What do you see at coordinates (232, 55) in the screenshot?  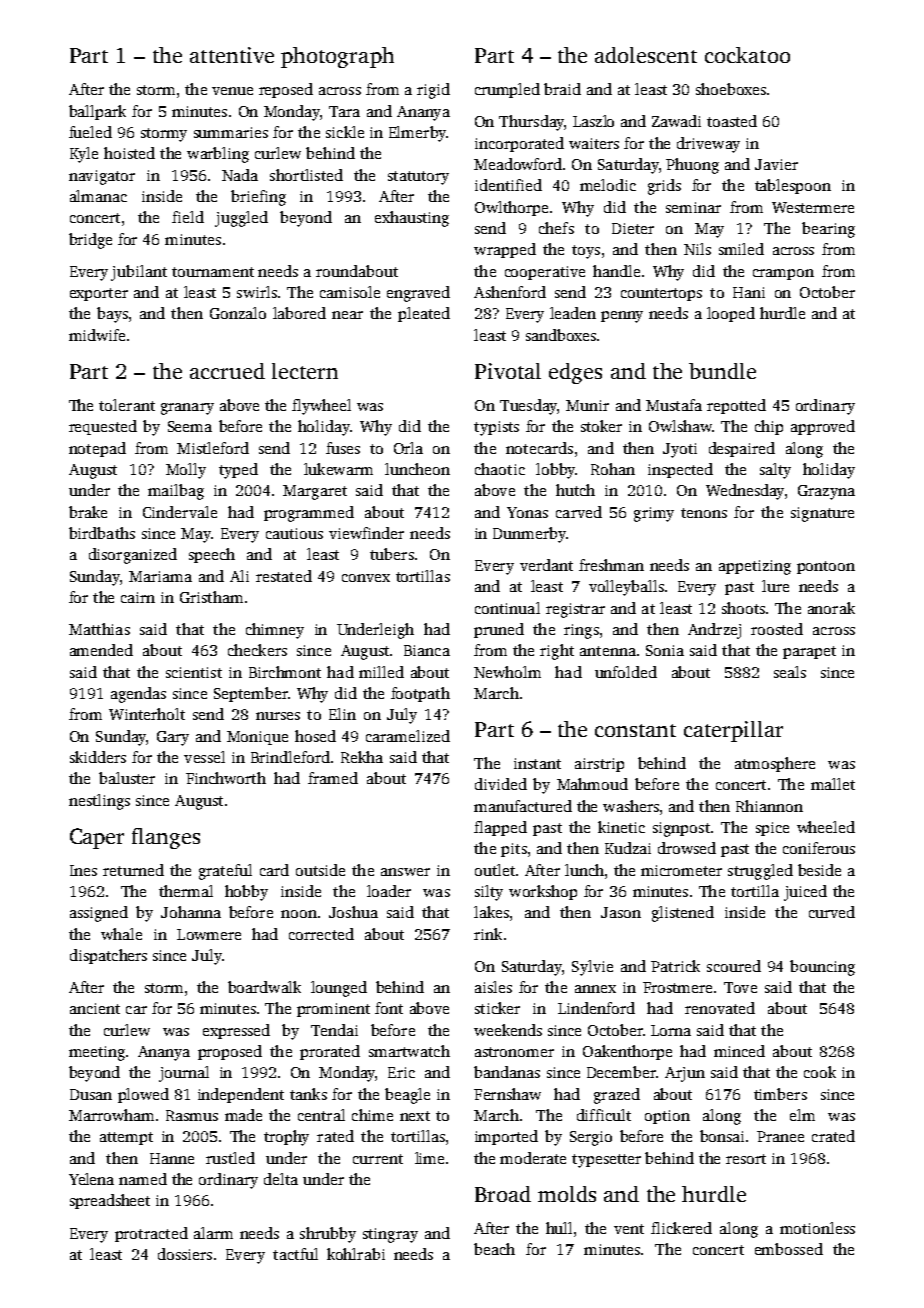 I see `attentive` at bounding box center [232, 55].
